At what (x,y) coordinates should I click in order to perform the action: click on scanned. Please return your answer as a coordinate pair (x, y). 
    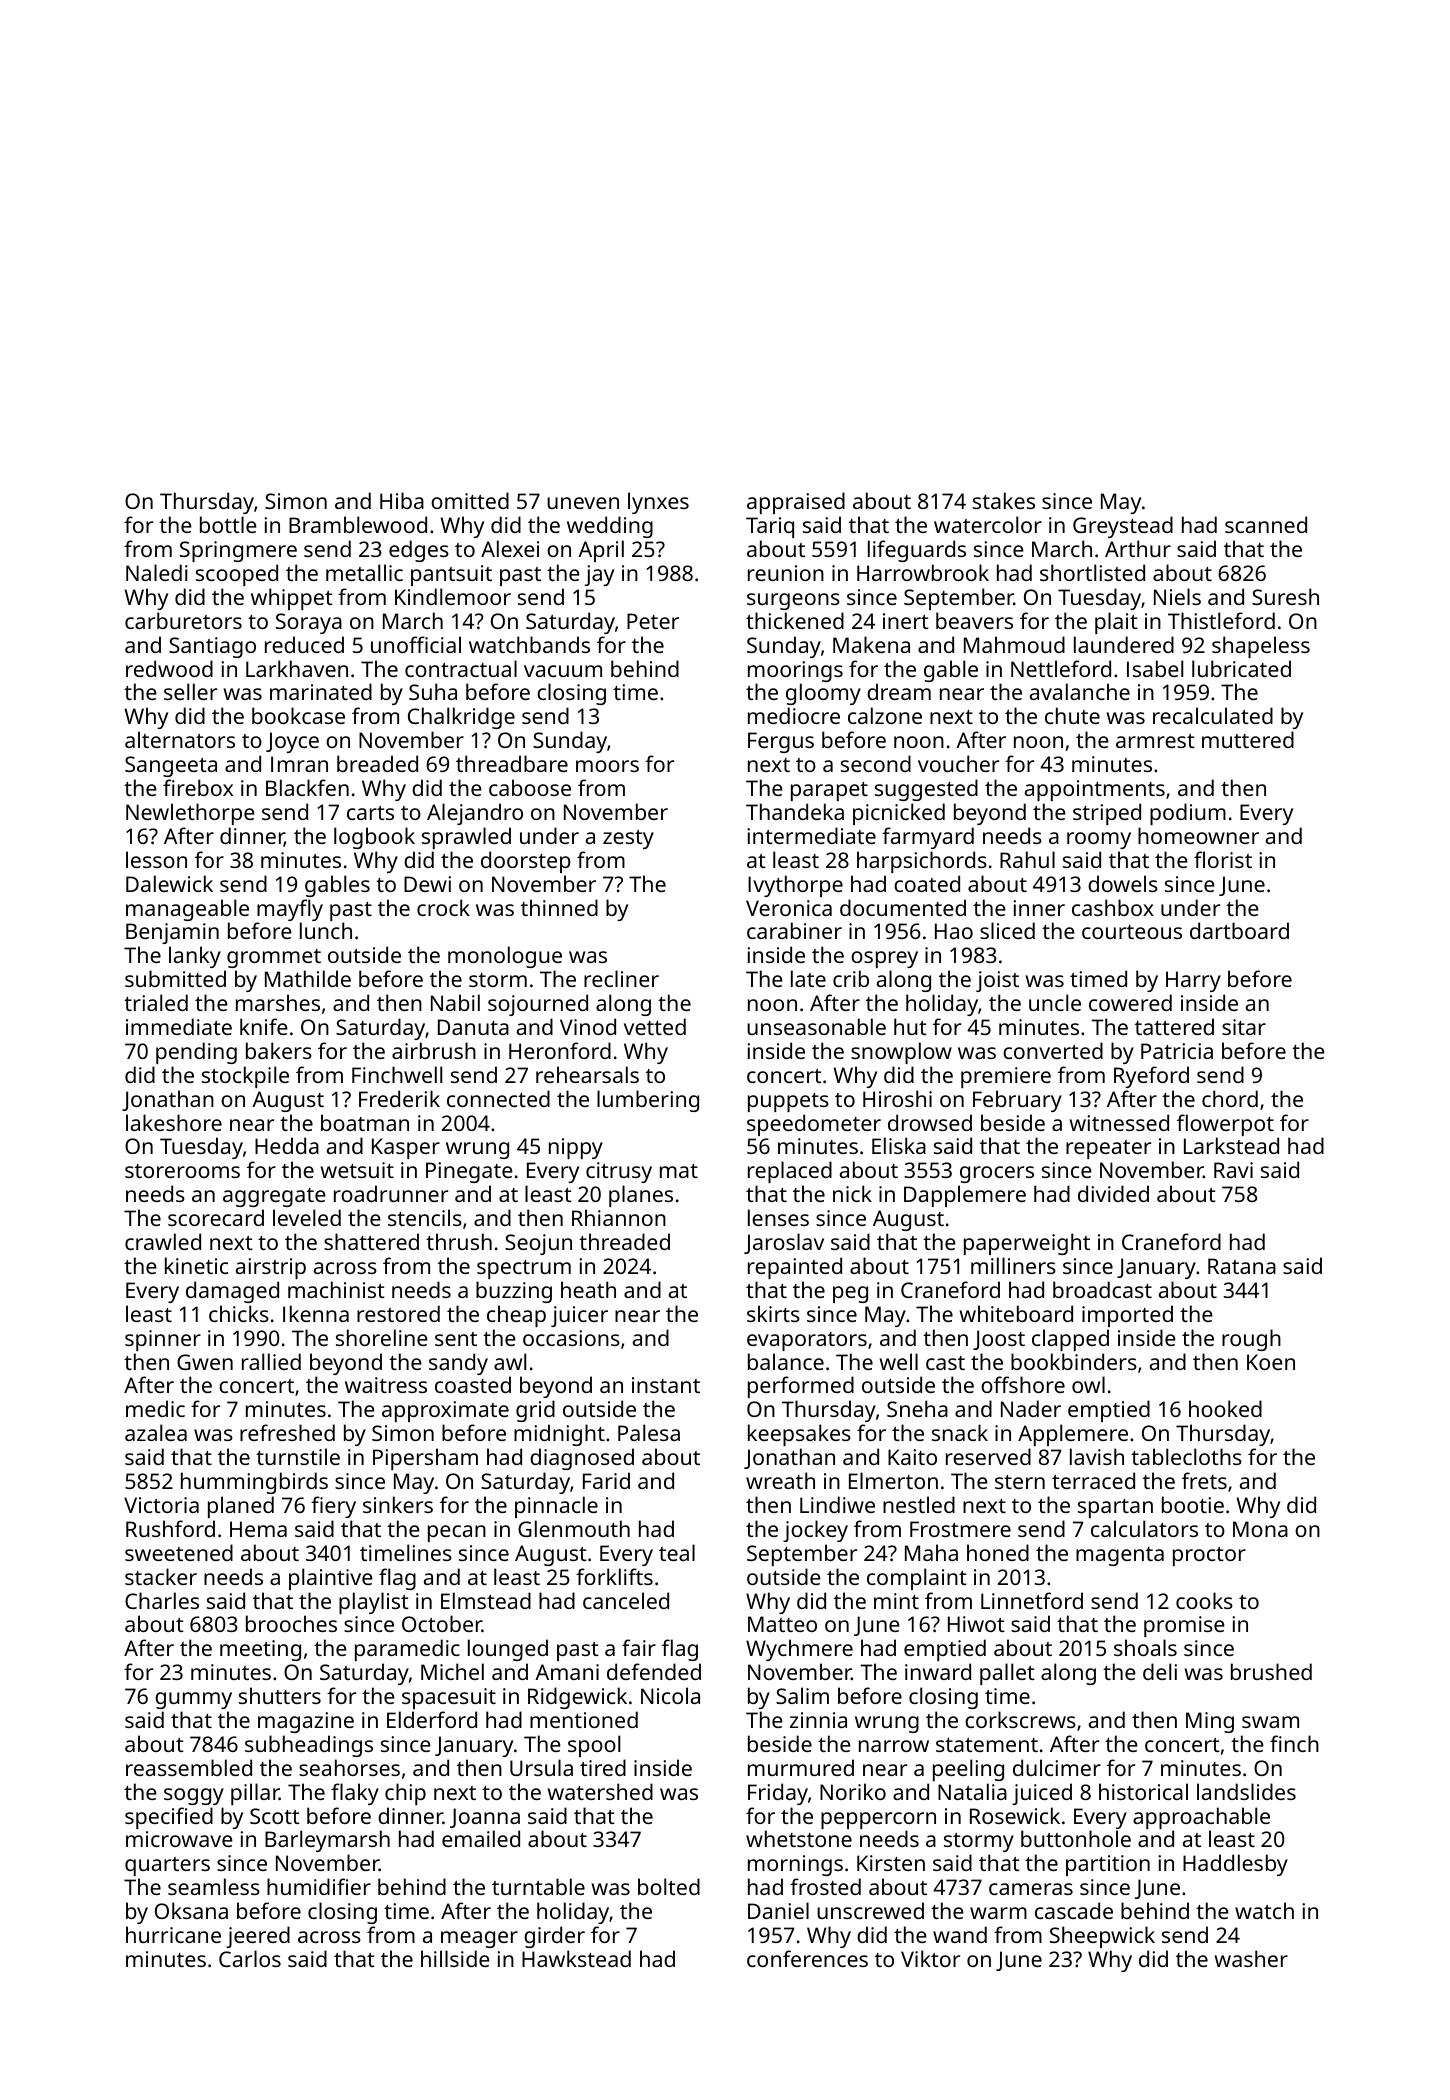
    Looking at the image, I should click on (1266, 524).
